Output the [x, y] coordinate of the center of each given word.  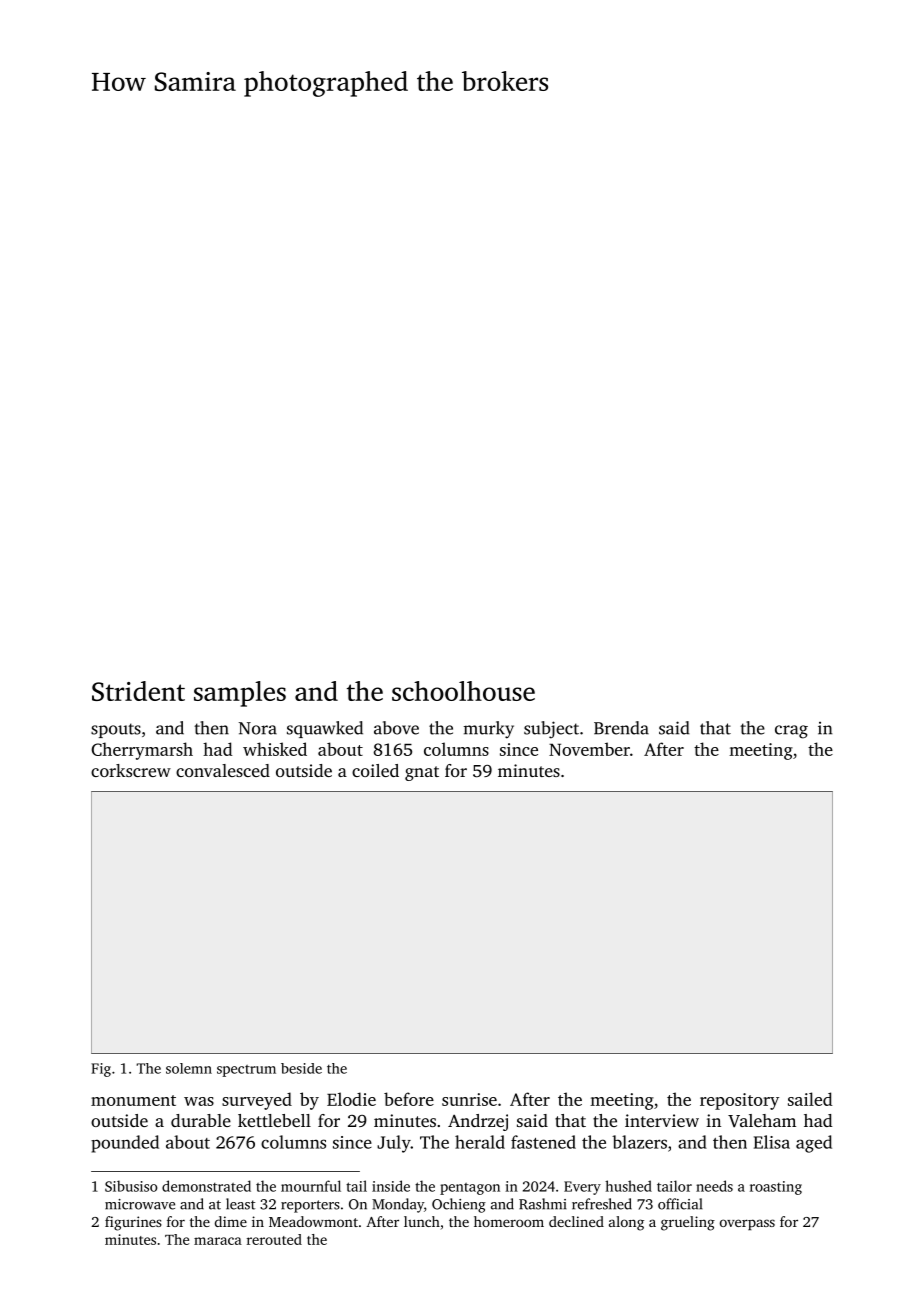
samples [240, 694]
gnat [422, 773]
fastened [543, 1142]
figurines [133, 1223]
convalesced [223, 770]
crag [791, 732]
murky [489, 730]
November [589, 749]
